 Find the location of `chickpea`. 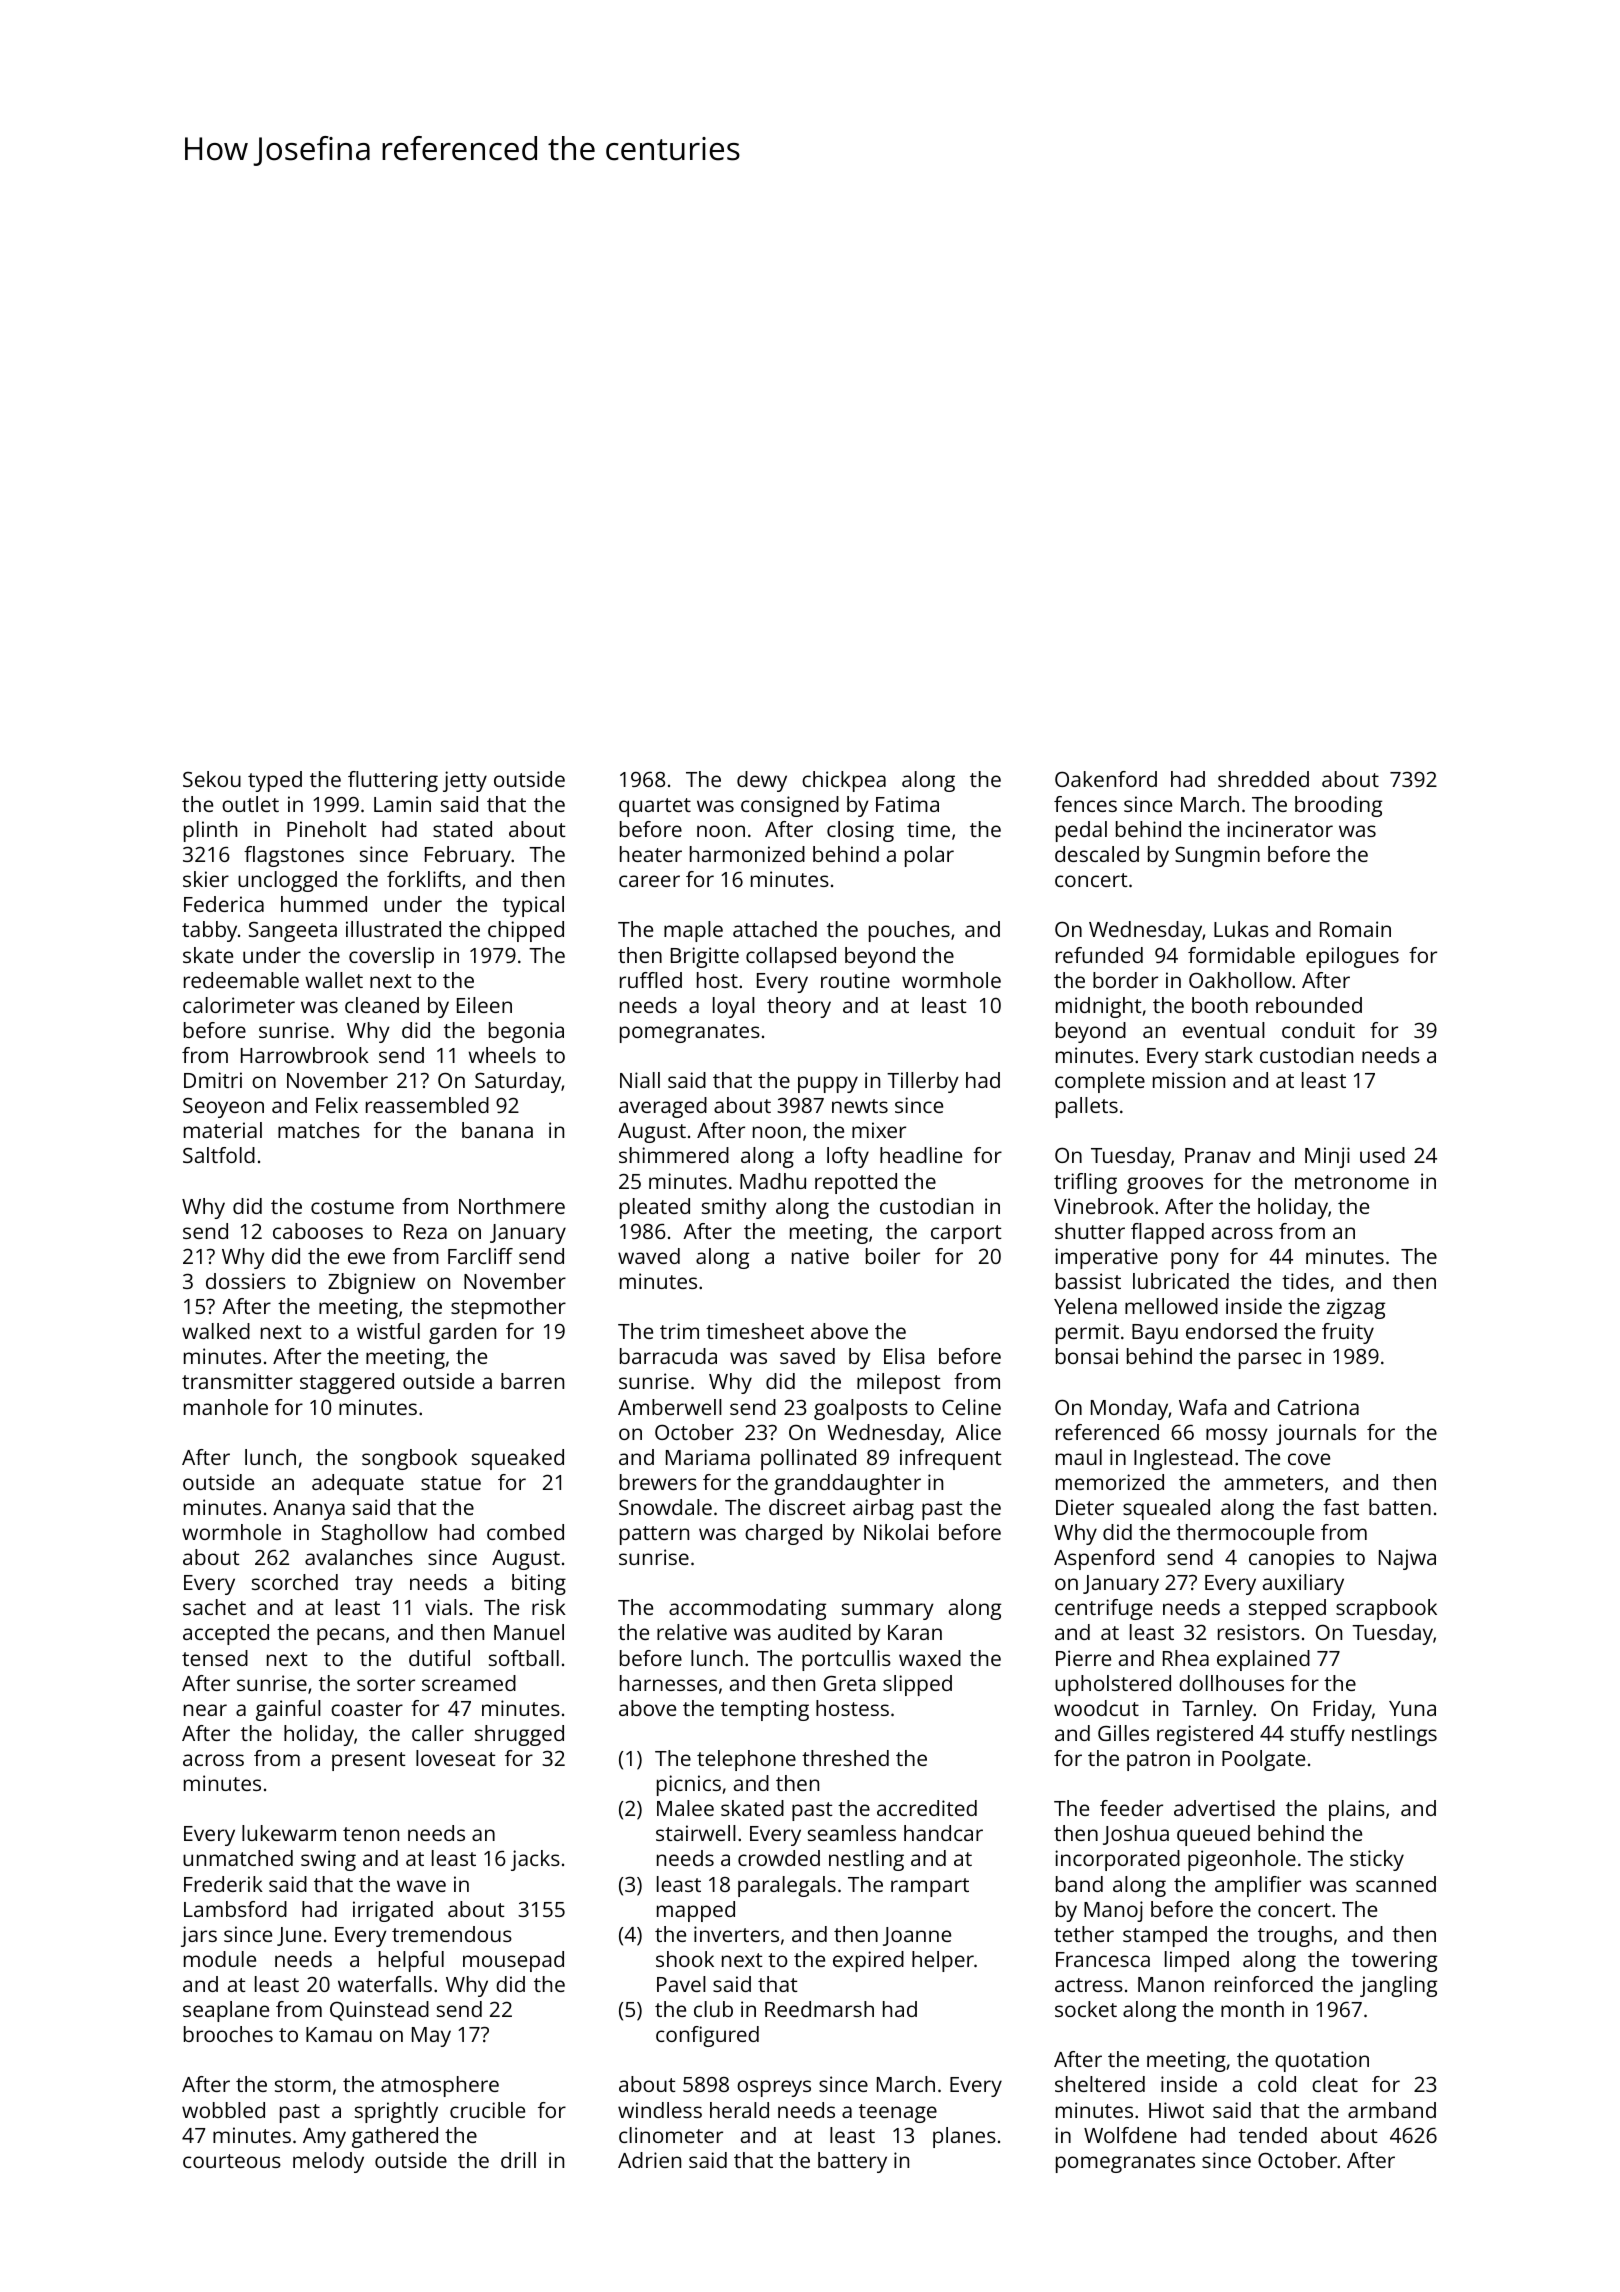

chickpea is located at coordinates (844, 781).
